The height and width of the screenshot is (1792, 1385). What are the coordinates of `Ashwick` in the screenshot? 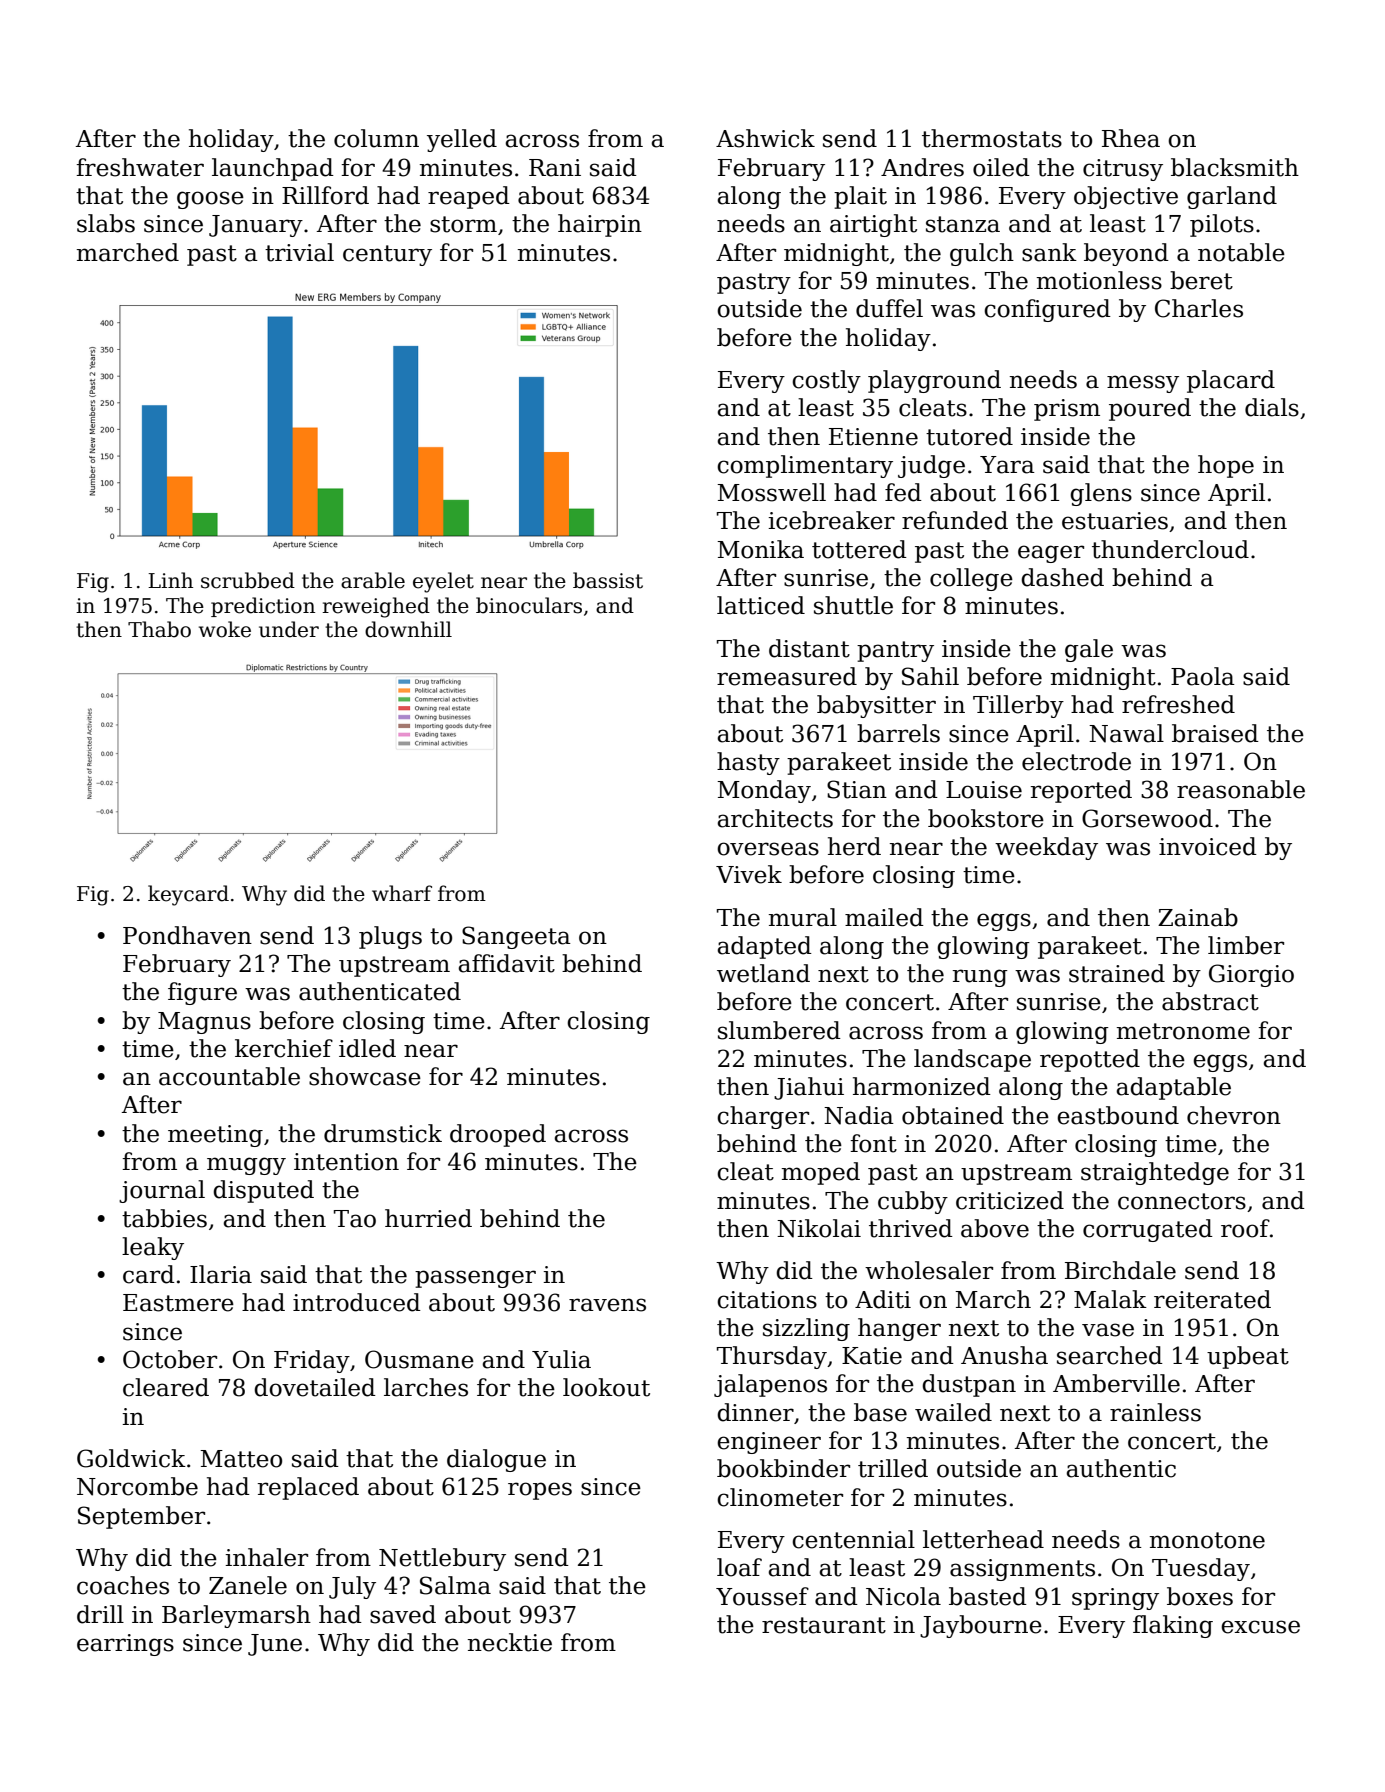 It's located at (765, 138).
